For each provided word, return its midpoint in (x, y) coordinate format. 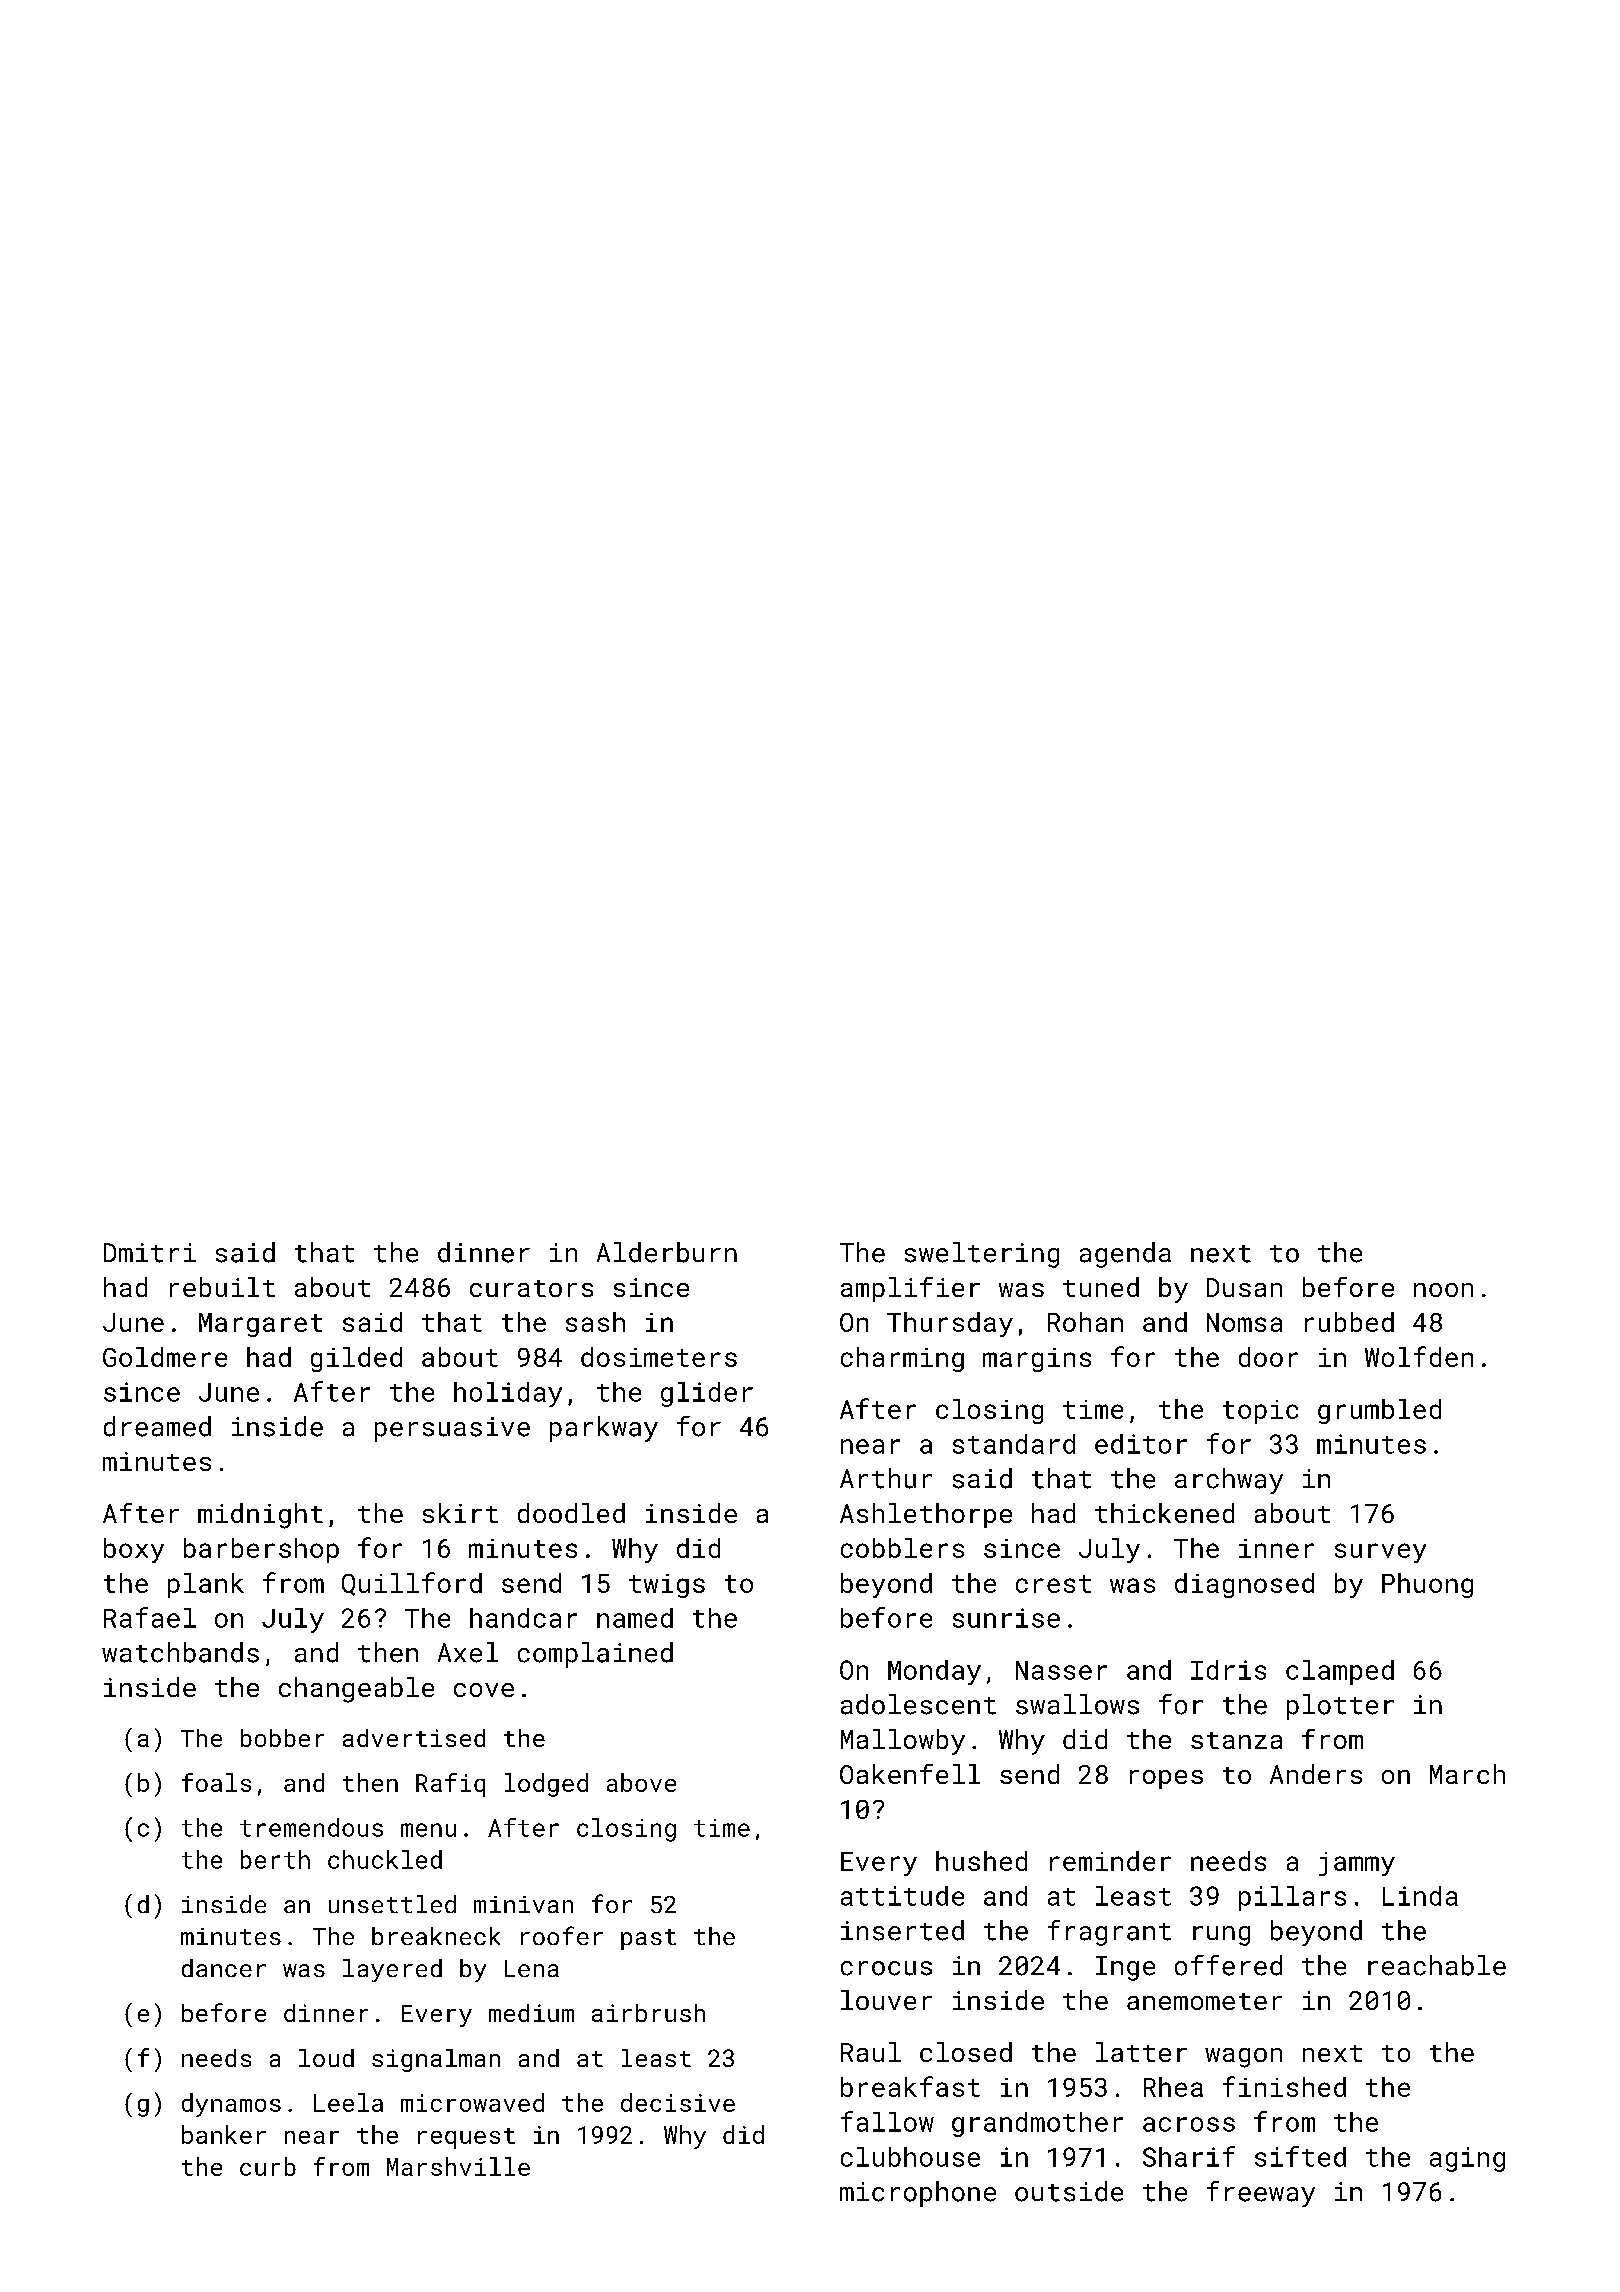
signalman (436, 2060)
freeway (1261, 2194)
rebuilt (222, 1287)
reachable (1437, 1965)
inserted (902, 1930)
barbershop (261, 1550)
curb (268, 2166)
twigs (667, 1586)
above (641, 1782)
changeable (356, 1690)
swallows (1077, 1704)
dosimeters (659, 1357)
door (1268, 1357)
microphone (918, 2194)
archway (1229, 1481)
